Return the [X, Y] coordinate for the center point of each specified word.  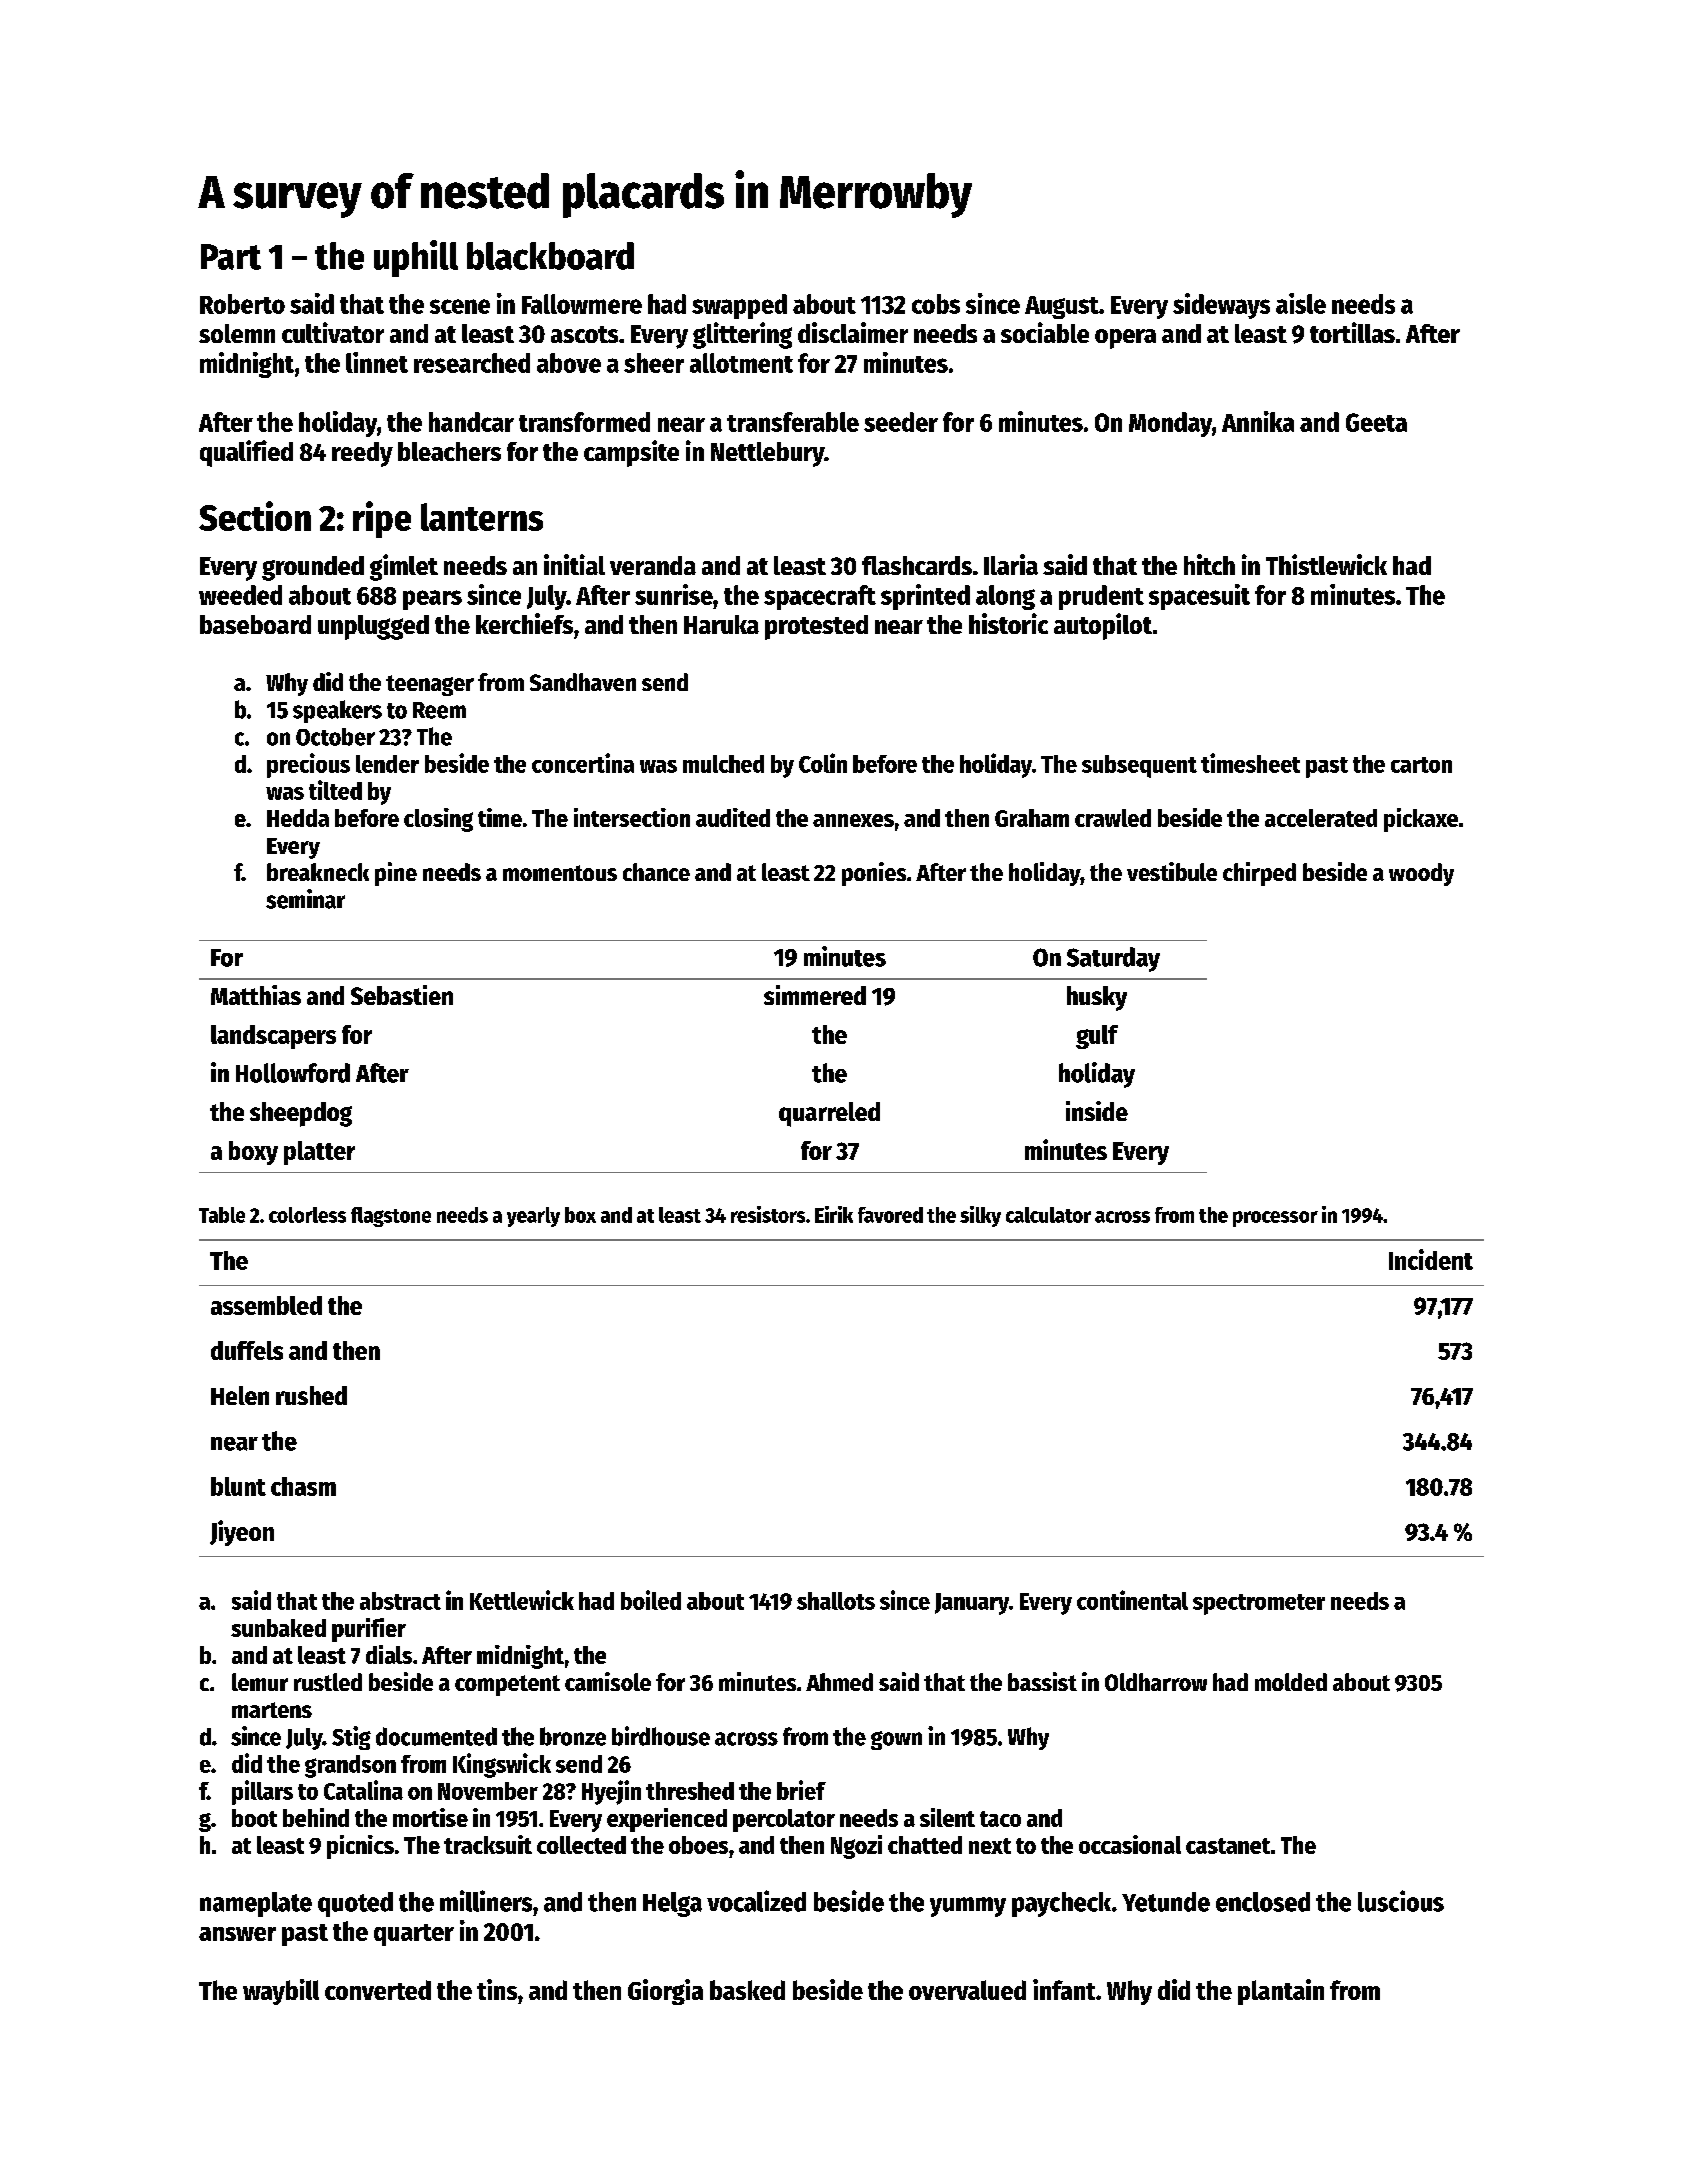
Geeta [1376, 422]
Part [231, 257]
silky [980, 1216]
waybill [281, 1992]
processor [1275, 1219]
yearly [533, 1217]
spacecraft [820, 597]
